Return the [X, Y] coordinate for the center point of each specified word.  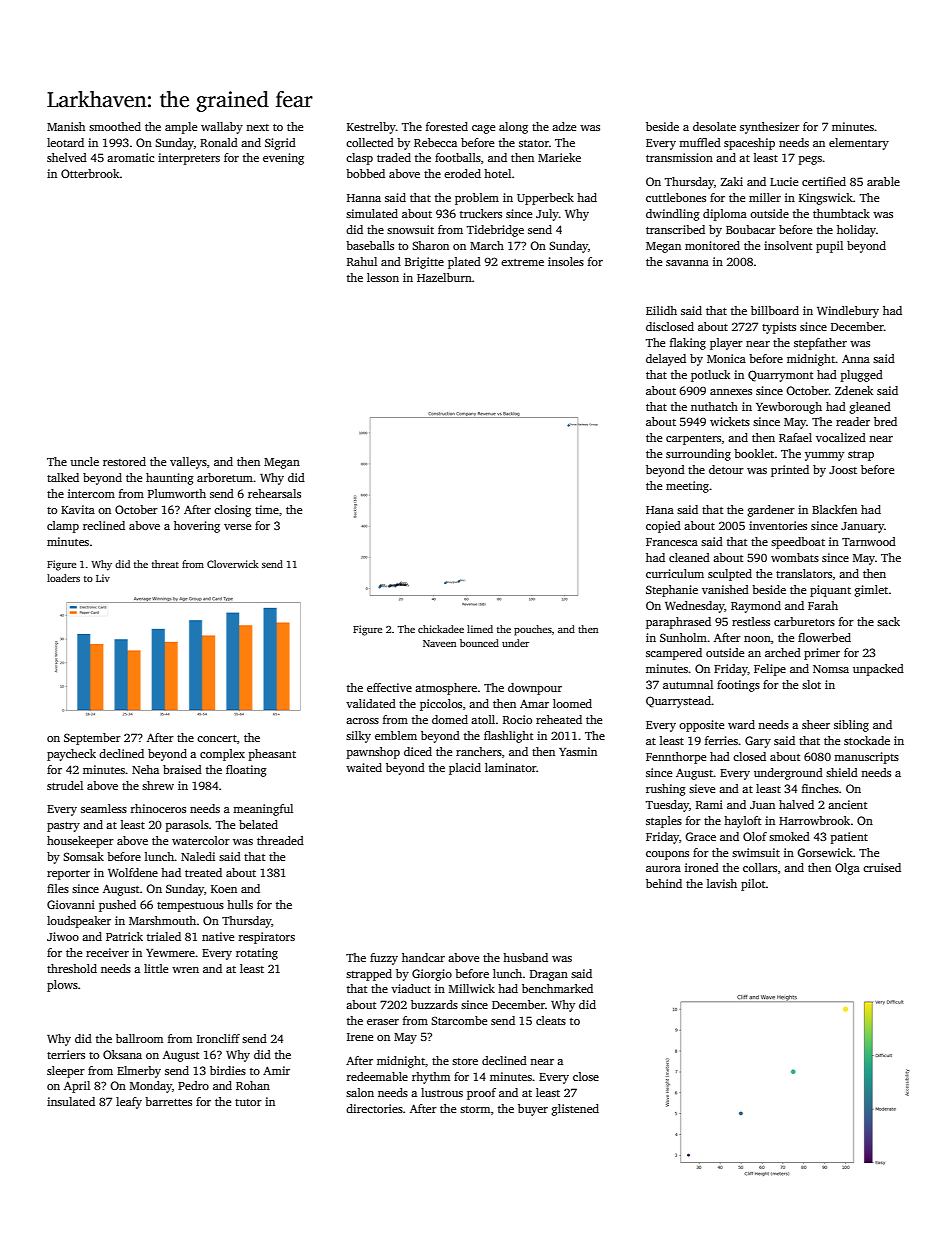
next [257, 127]
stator [534, 143]
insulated [71, 1101]
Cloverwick [233, 564]
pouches [533, 630]
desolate [714, 126]
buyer [533, 1110]
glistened [575, 1110]
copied [663, 527]
